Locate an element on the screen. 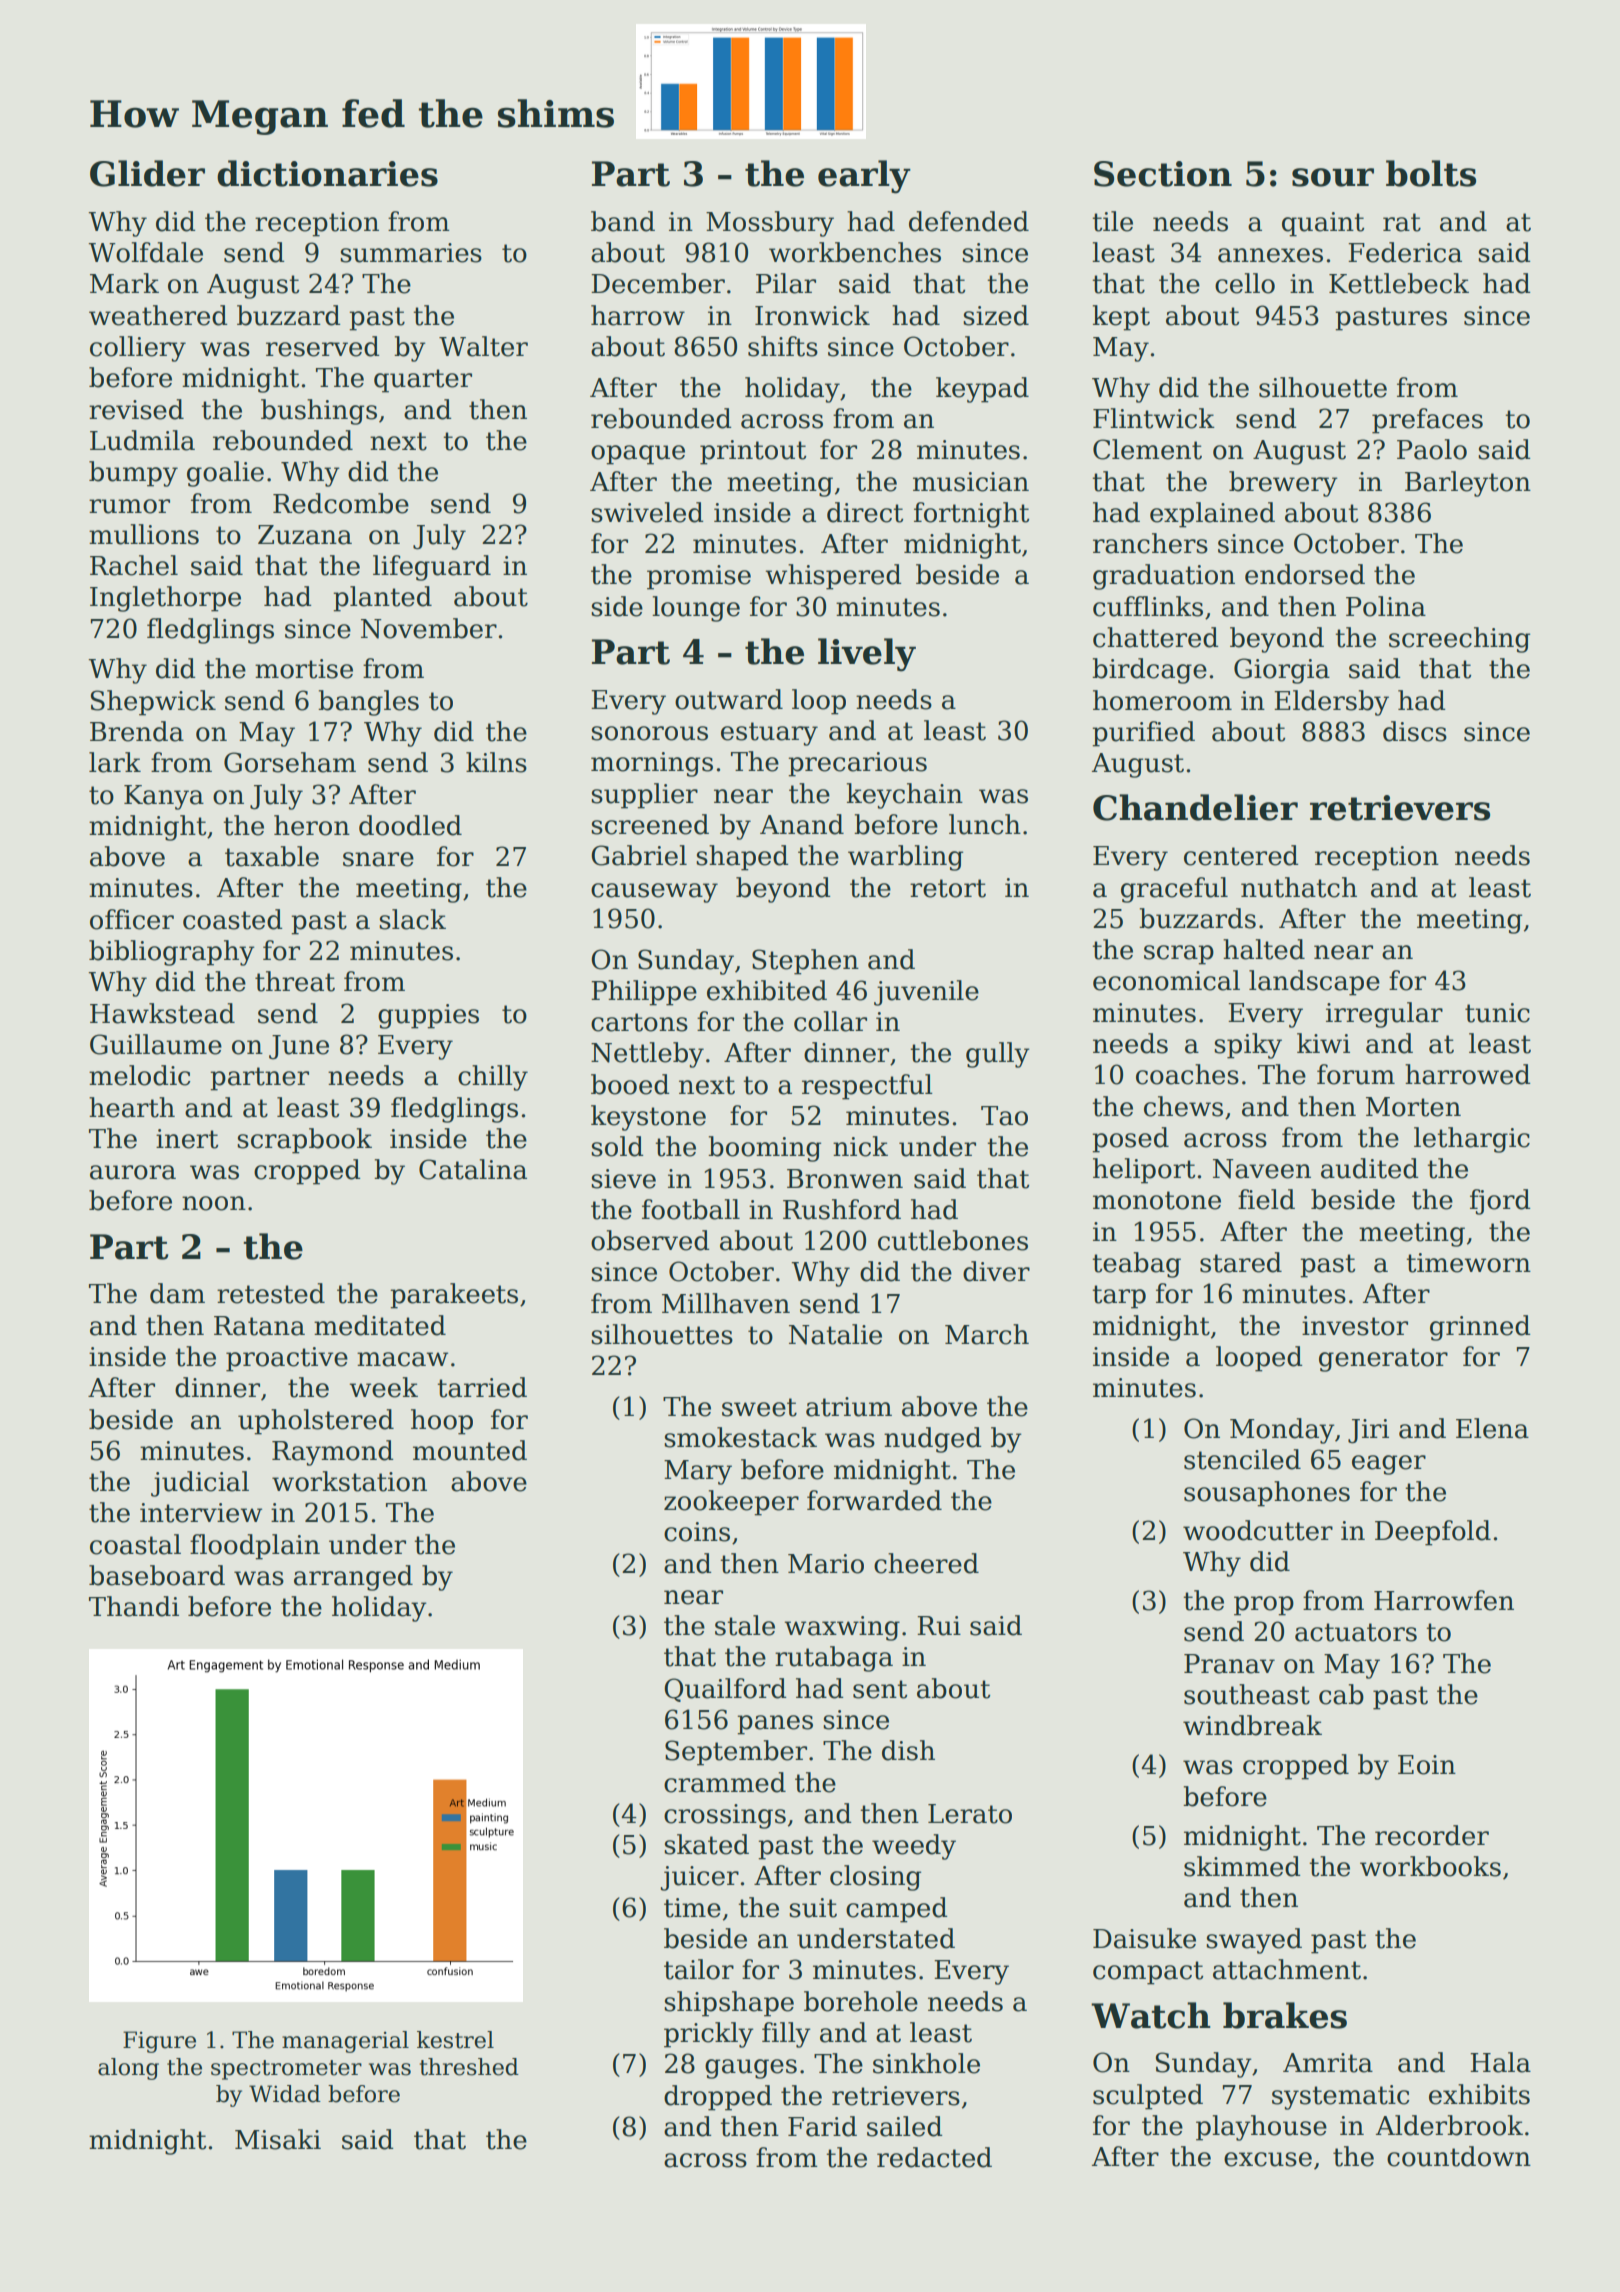 This screenshot has width=1620, height=2292. skated is located at coordinates (706, 1844).
